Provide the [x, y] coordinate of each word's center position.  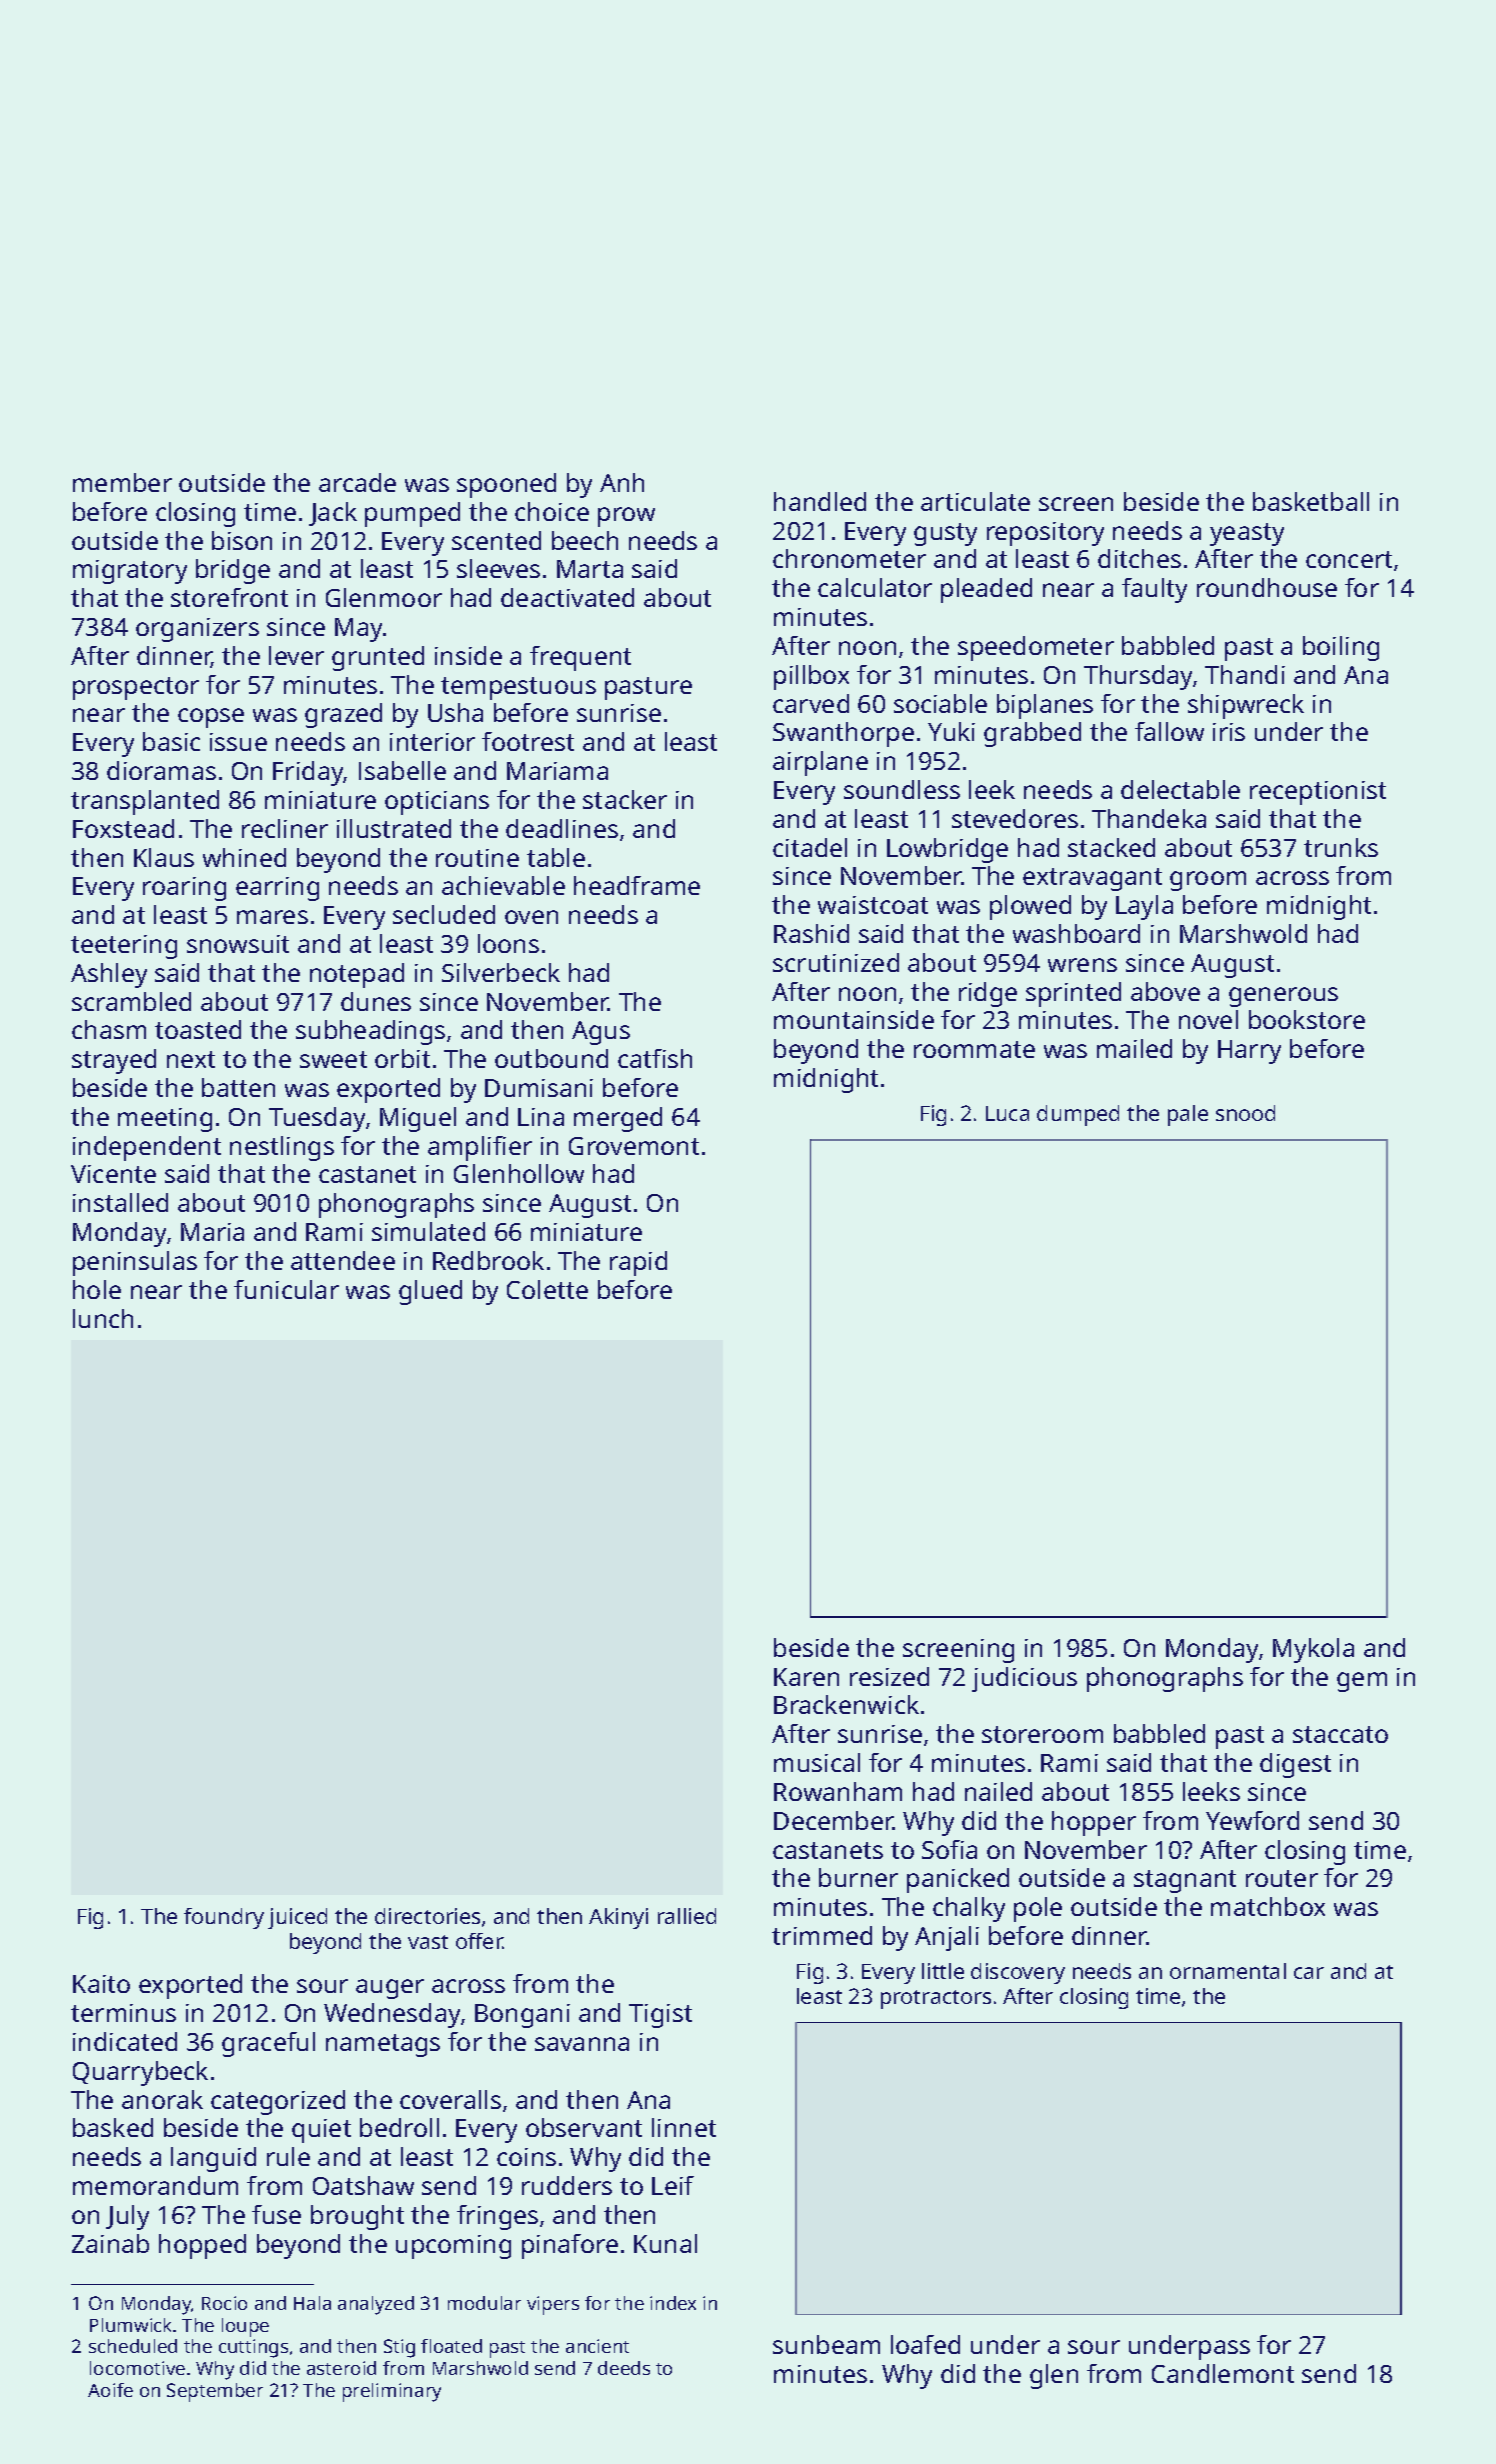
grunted [378, 658]
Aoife [110, 2390]
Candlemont [1223, 2373]
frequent [580, 658]
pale [1188, 1115]
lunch [103, 1318]
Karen [806, 1677]
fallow [1169, 731]
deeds [624, 2368]
